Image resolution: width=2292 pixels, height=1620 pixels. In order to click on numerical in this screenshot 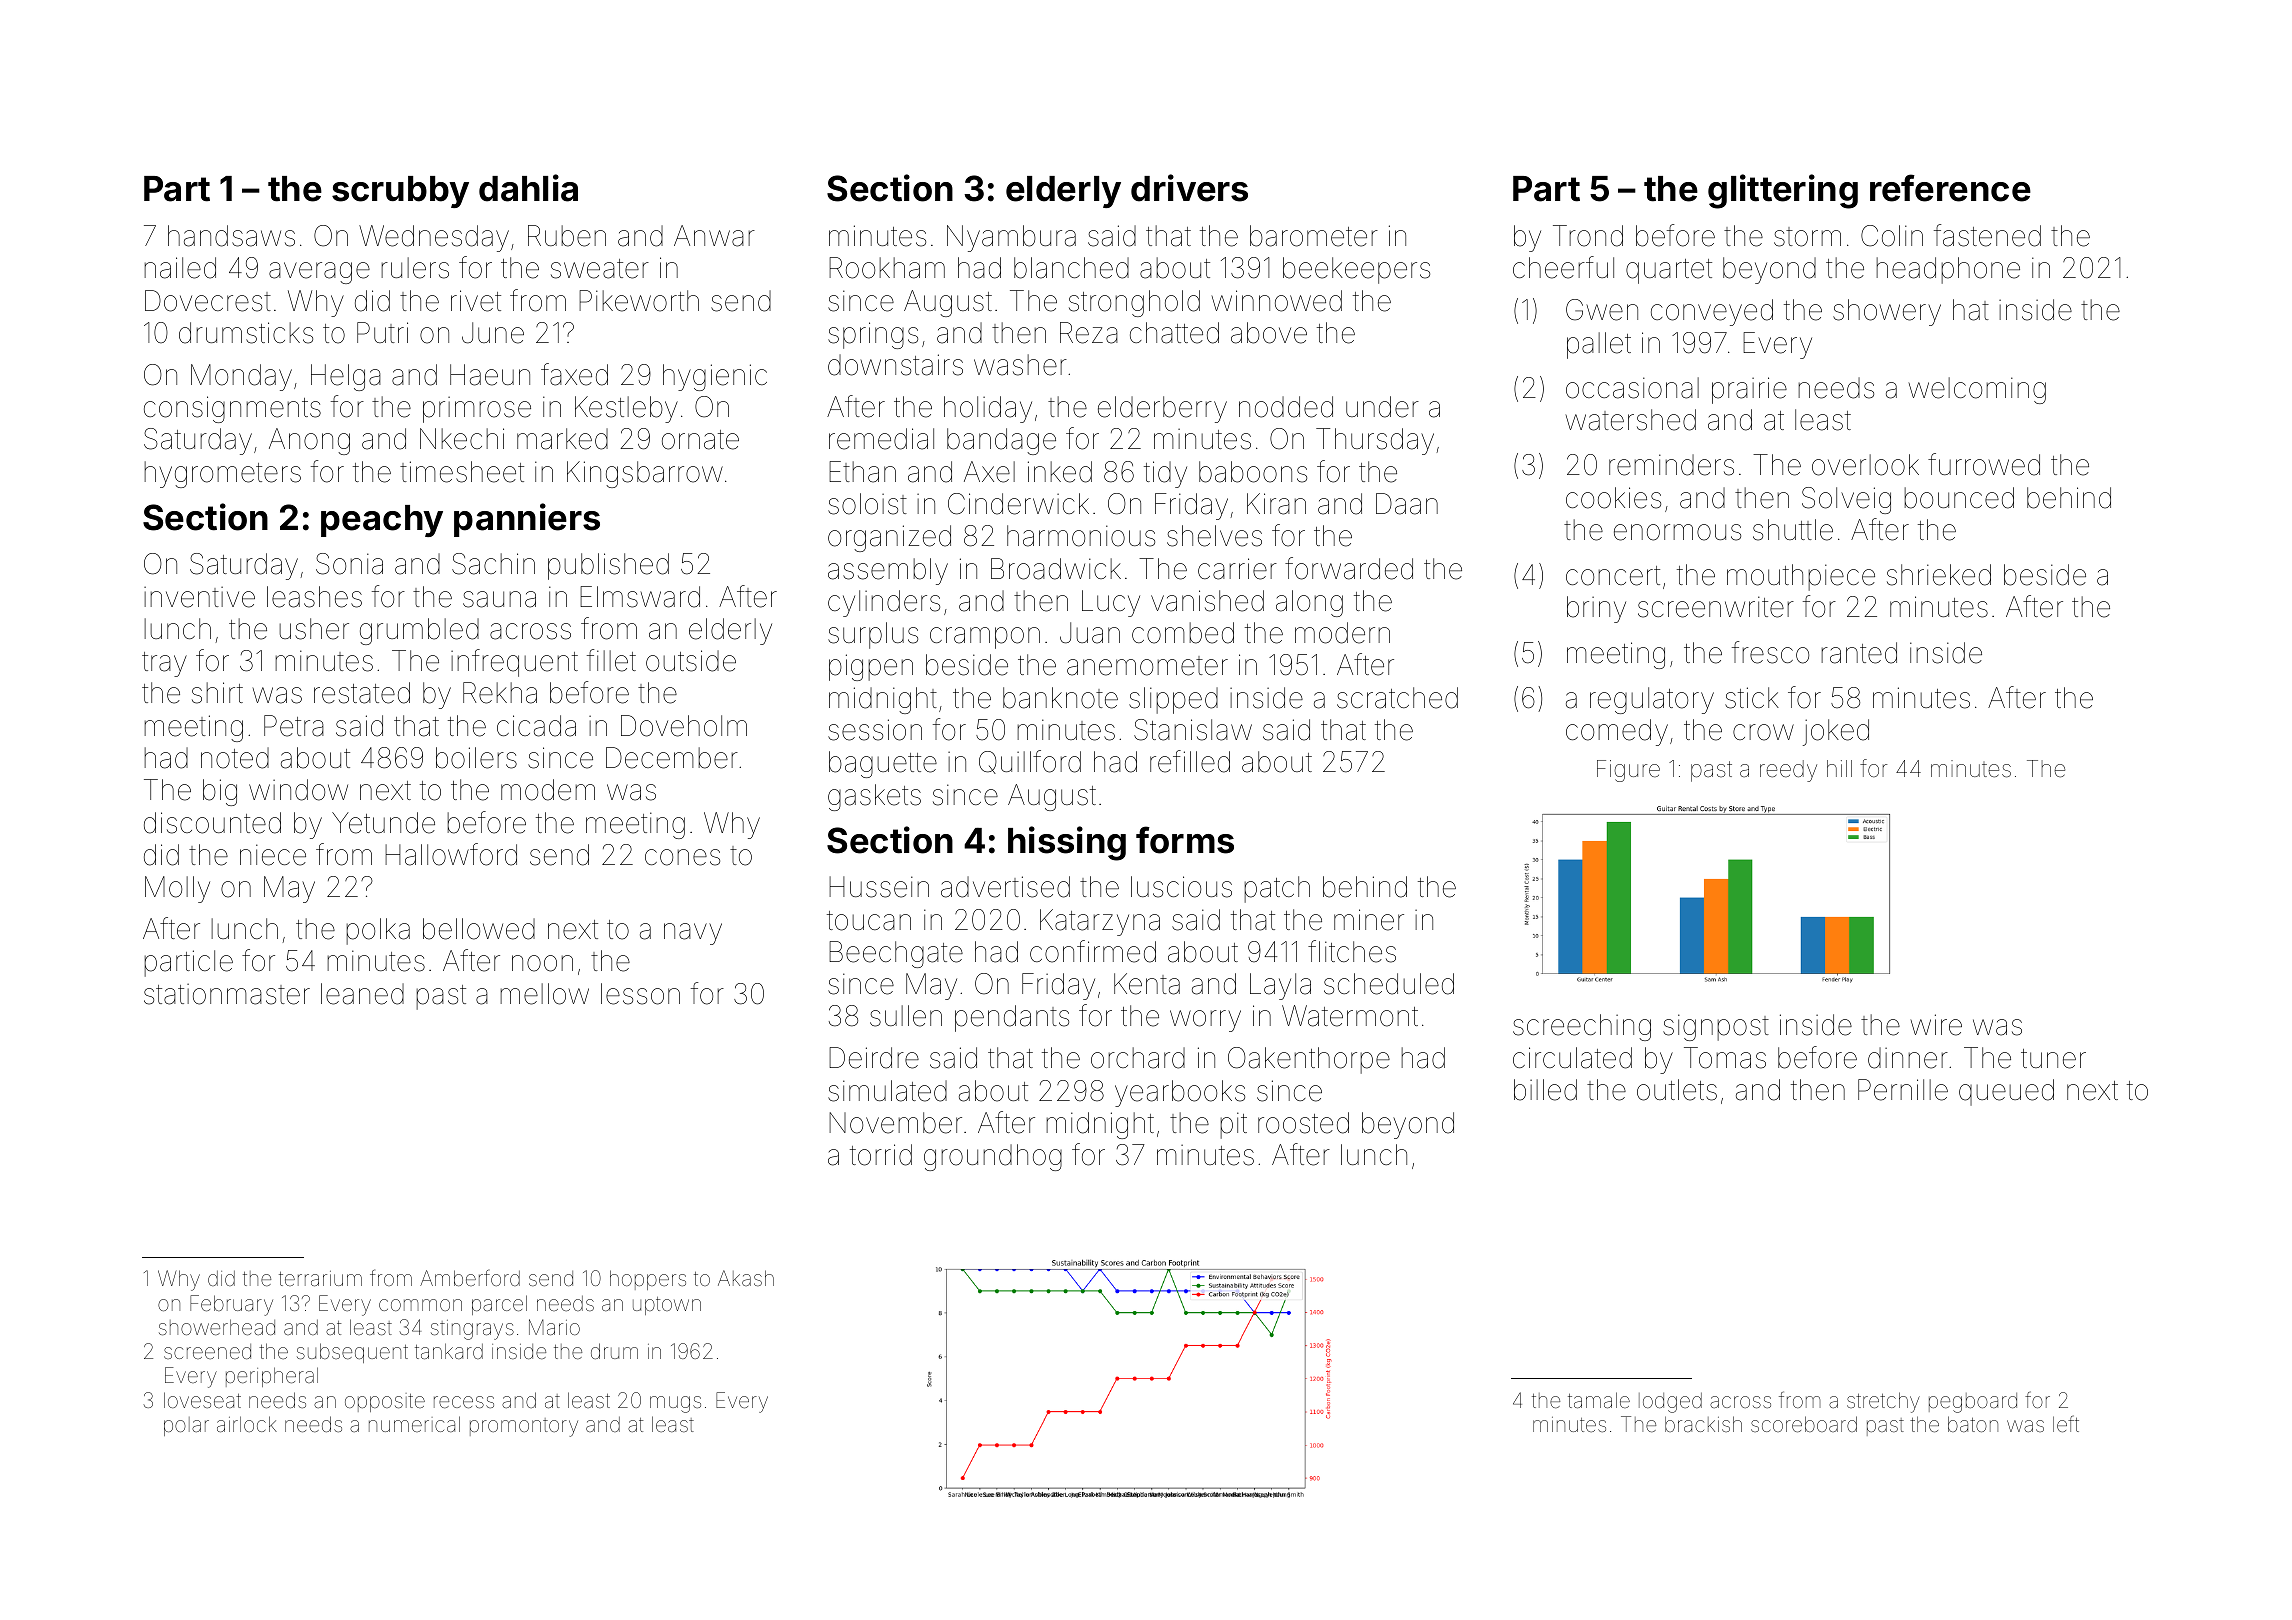, I will do `click(414, 1424)`.
